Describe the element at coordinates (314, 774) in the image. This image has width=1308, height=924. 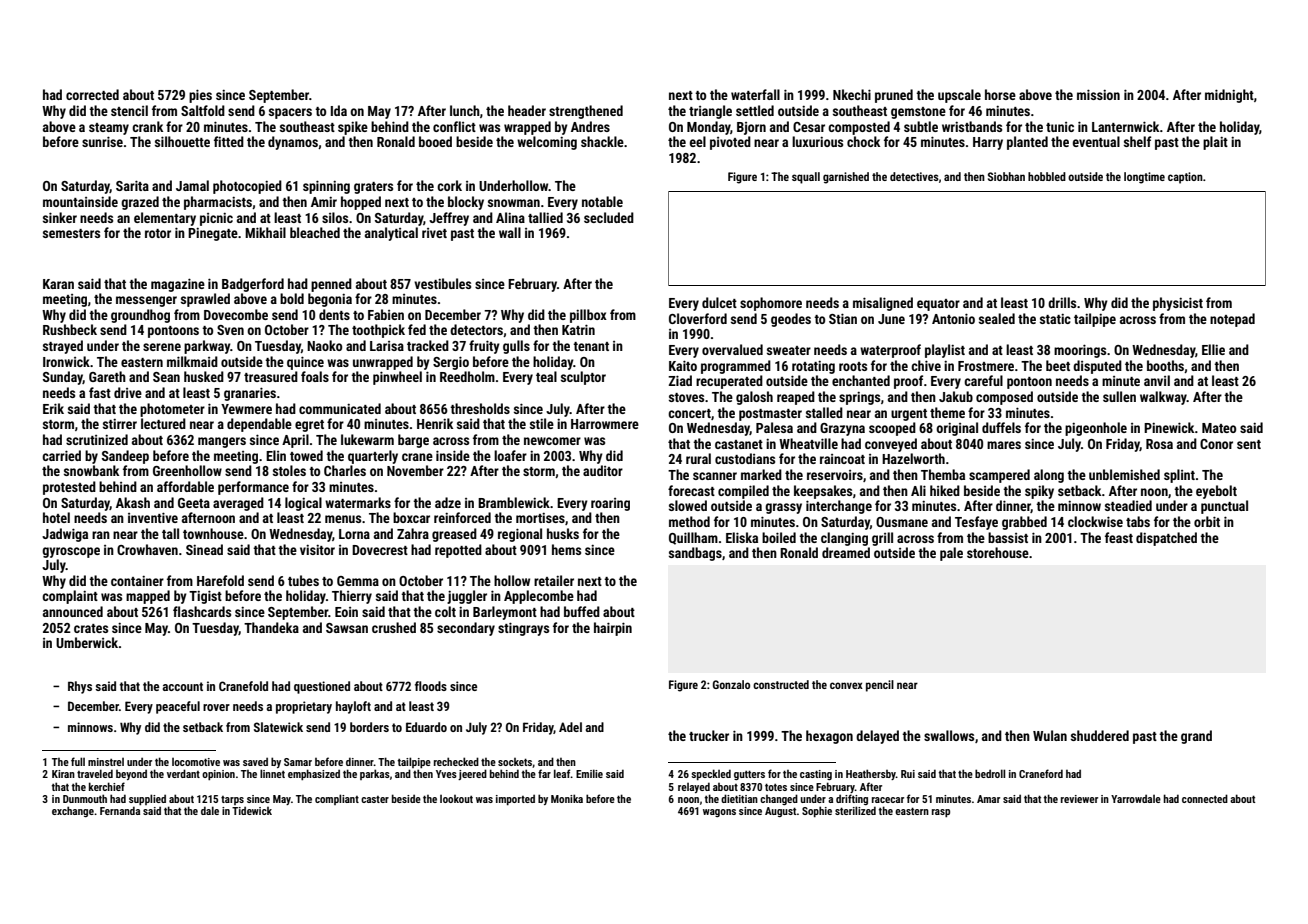
I see `emphasized` at that location.
